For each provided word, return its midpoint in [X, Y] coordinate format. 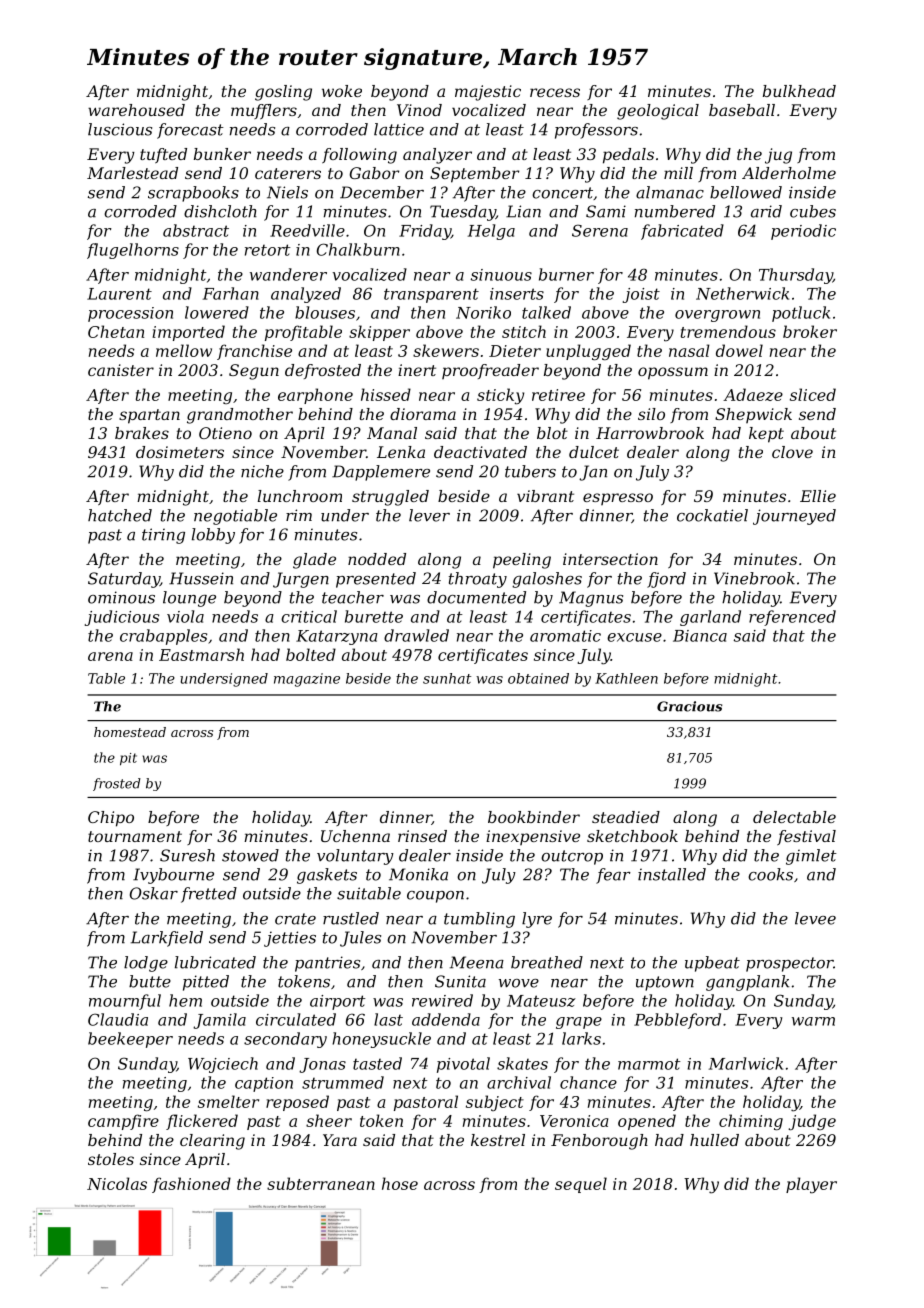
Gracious [689, 706]
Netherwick [742, 293]
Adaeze [753, 394]
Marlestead [132, 173]
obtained [538, 678]
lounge [189, 599]
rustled [351, 918]
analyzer [437, 156]
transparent [431, 295]
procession [130, 314]
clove [792, 452]
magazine [307, 680]
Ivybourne [173, 876]
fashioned [191, 1185]
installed [672, 874]
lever [429, 515]
